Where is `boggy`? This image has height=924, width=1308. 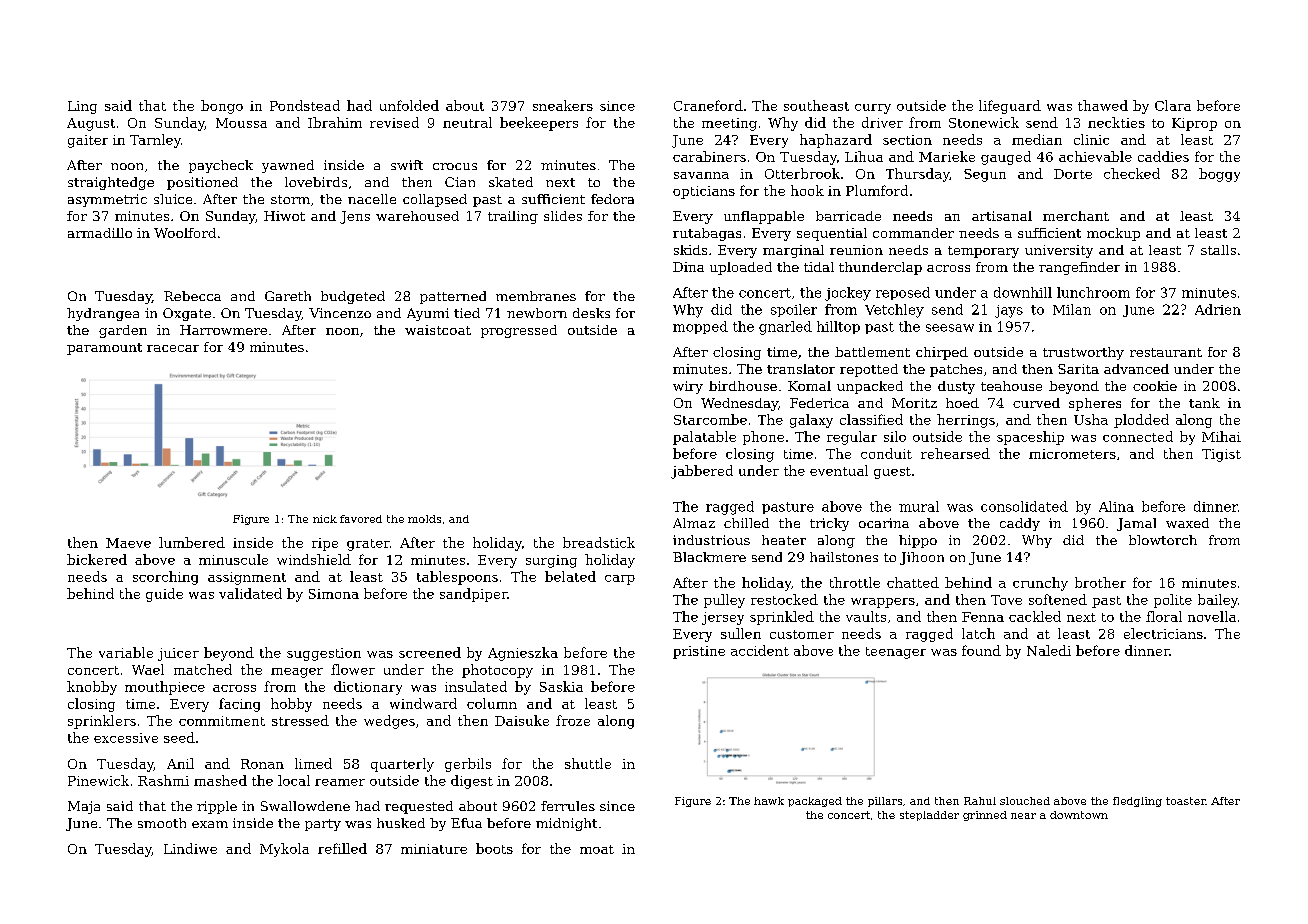 boggy is located at coordinates (1219, 175).
